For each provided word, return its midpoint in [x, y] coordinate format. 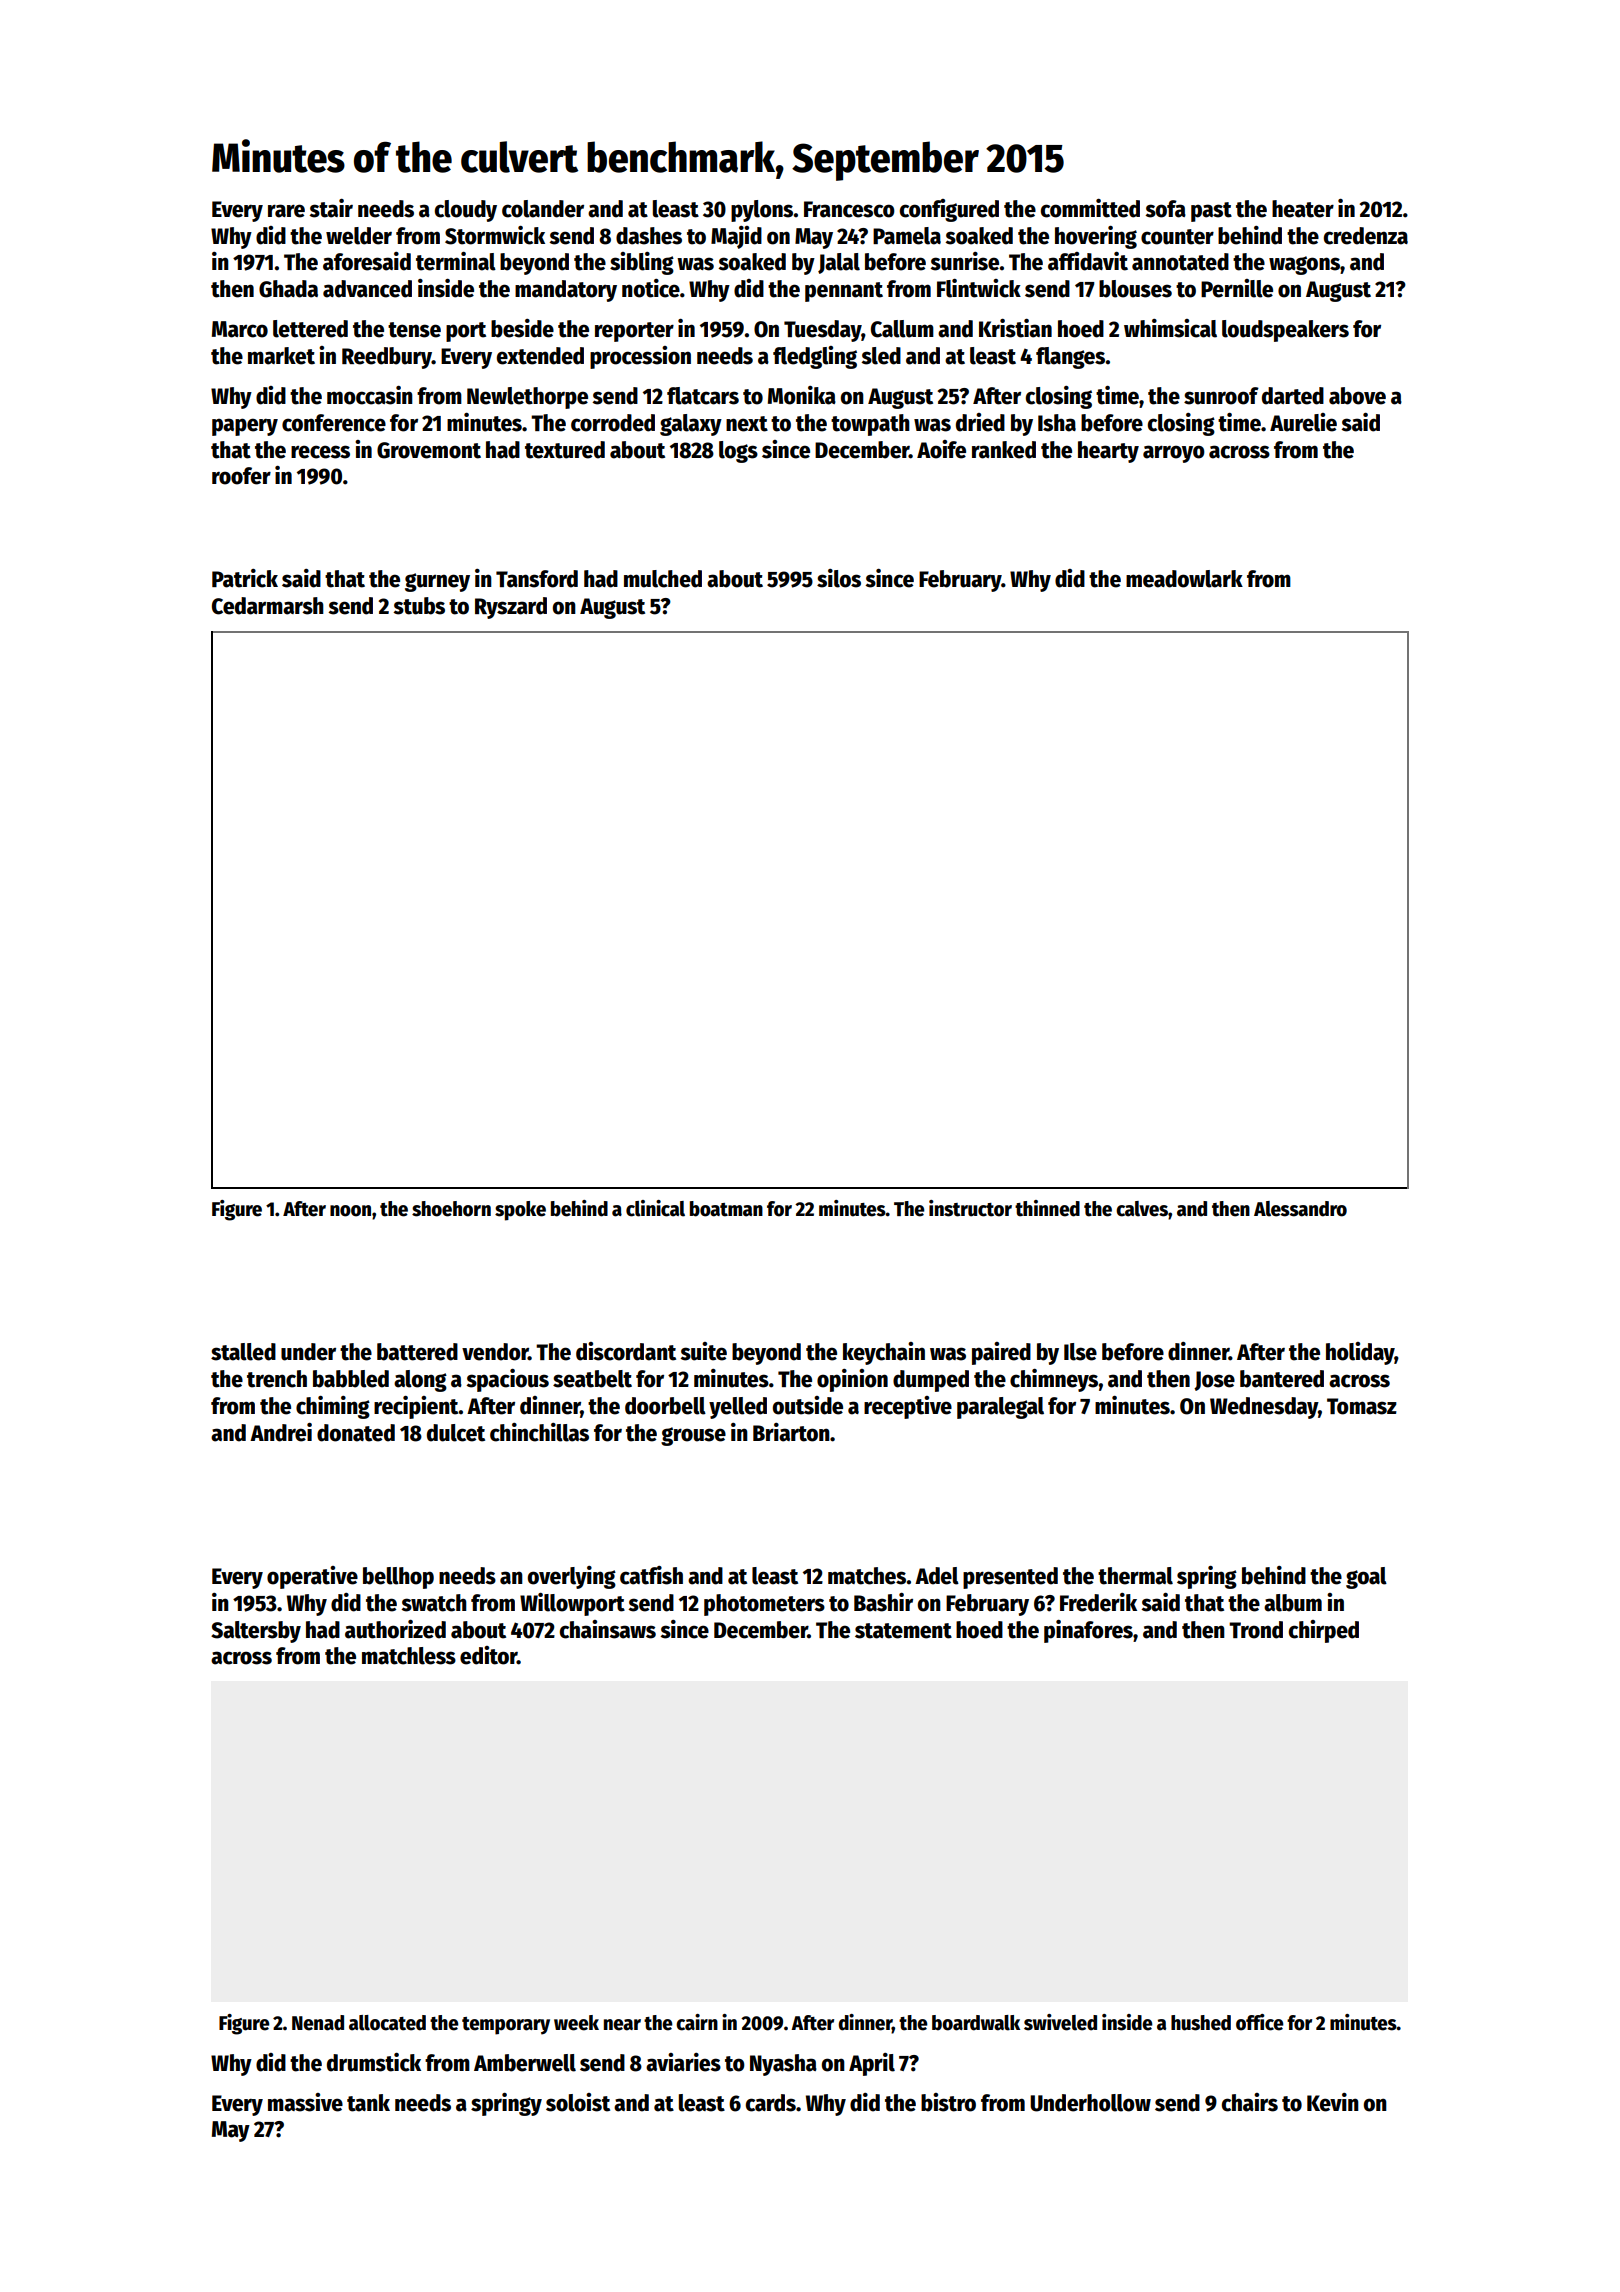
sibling [642, 263]
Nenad [318, 2023]
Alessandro [1300, 1209]
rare [286, 211]
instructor [970, 1208]
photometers [764, 1605]
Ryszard [511, 608]
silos [839, 578]
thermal [1135, 1576]
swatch [434, 1603]
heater [1303, 209]
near [622, 2025]
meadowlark [1184, 579]
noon [350, 1211]
